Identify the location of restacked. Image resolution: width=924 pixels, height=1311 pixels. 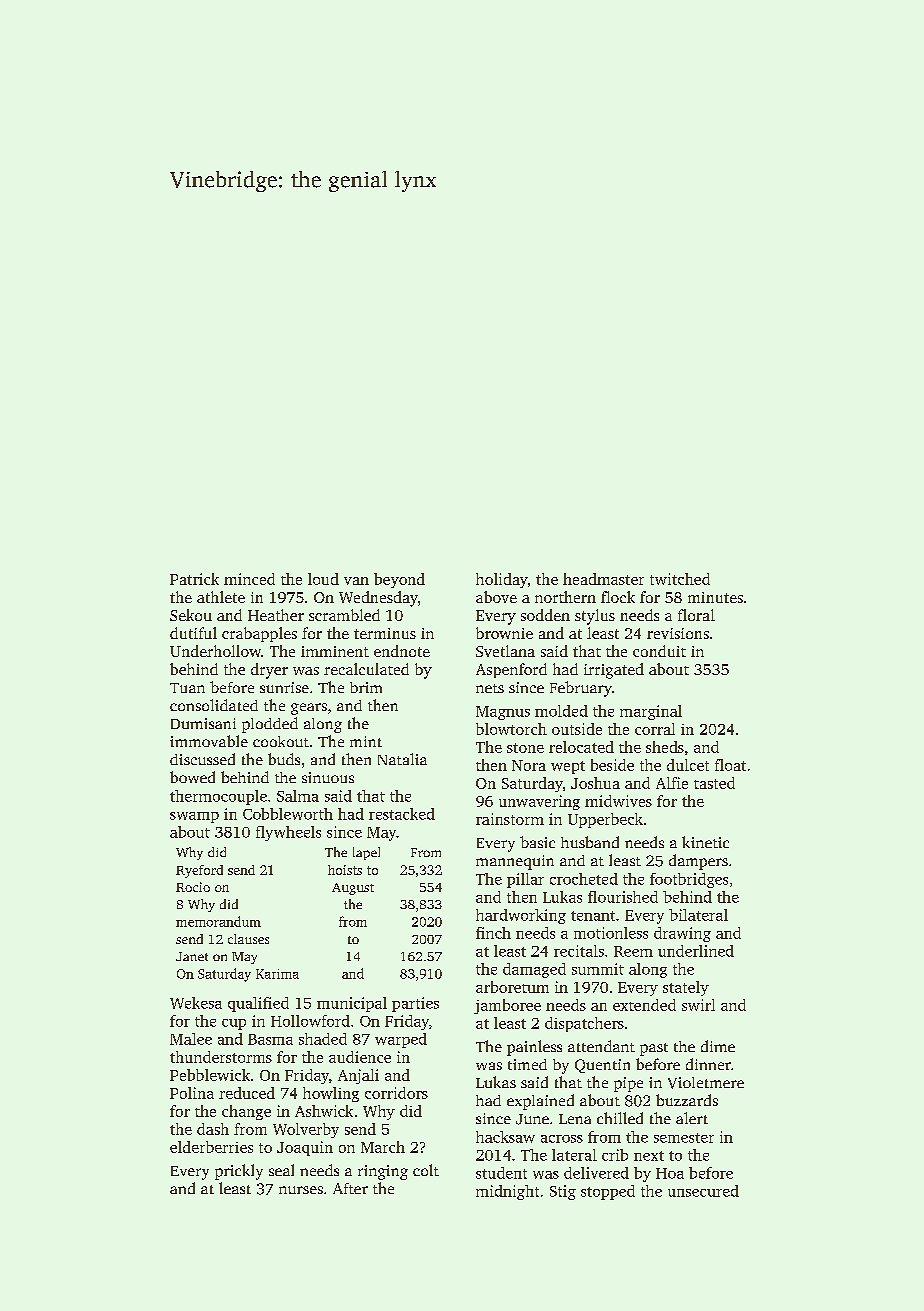
(402, 814).
